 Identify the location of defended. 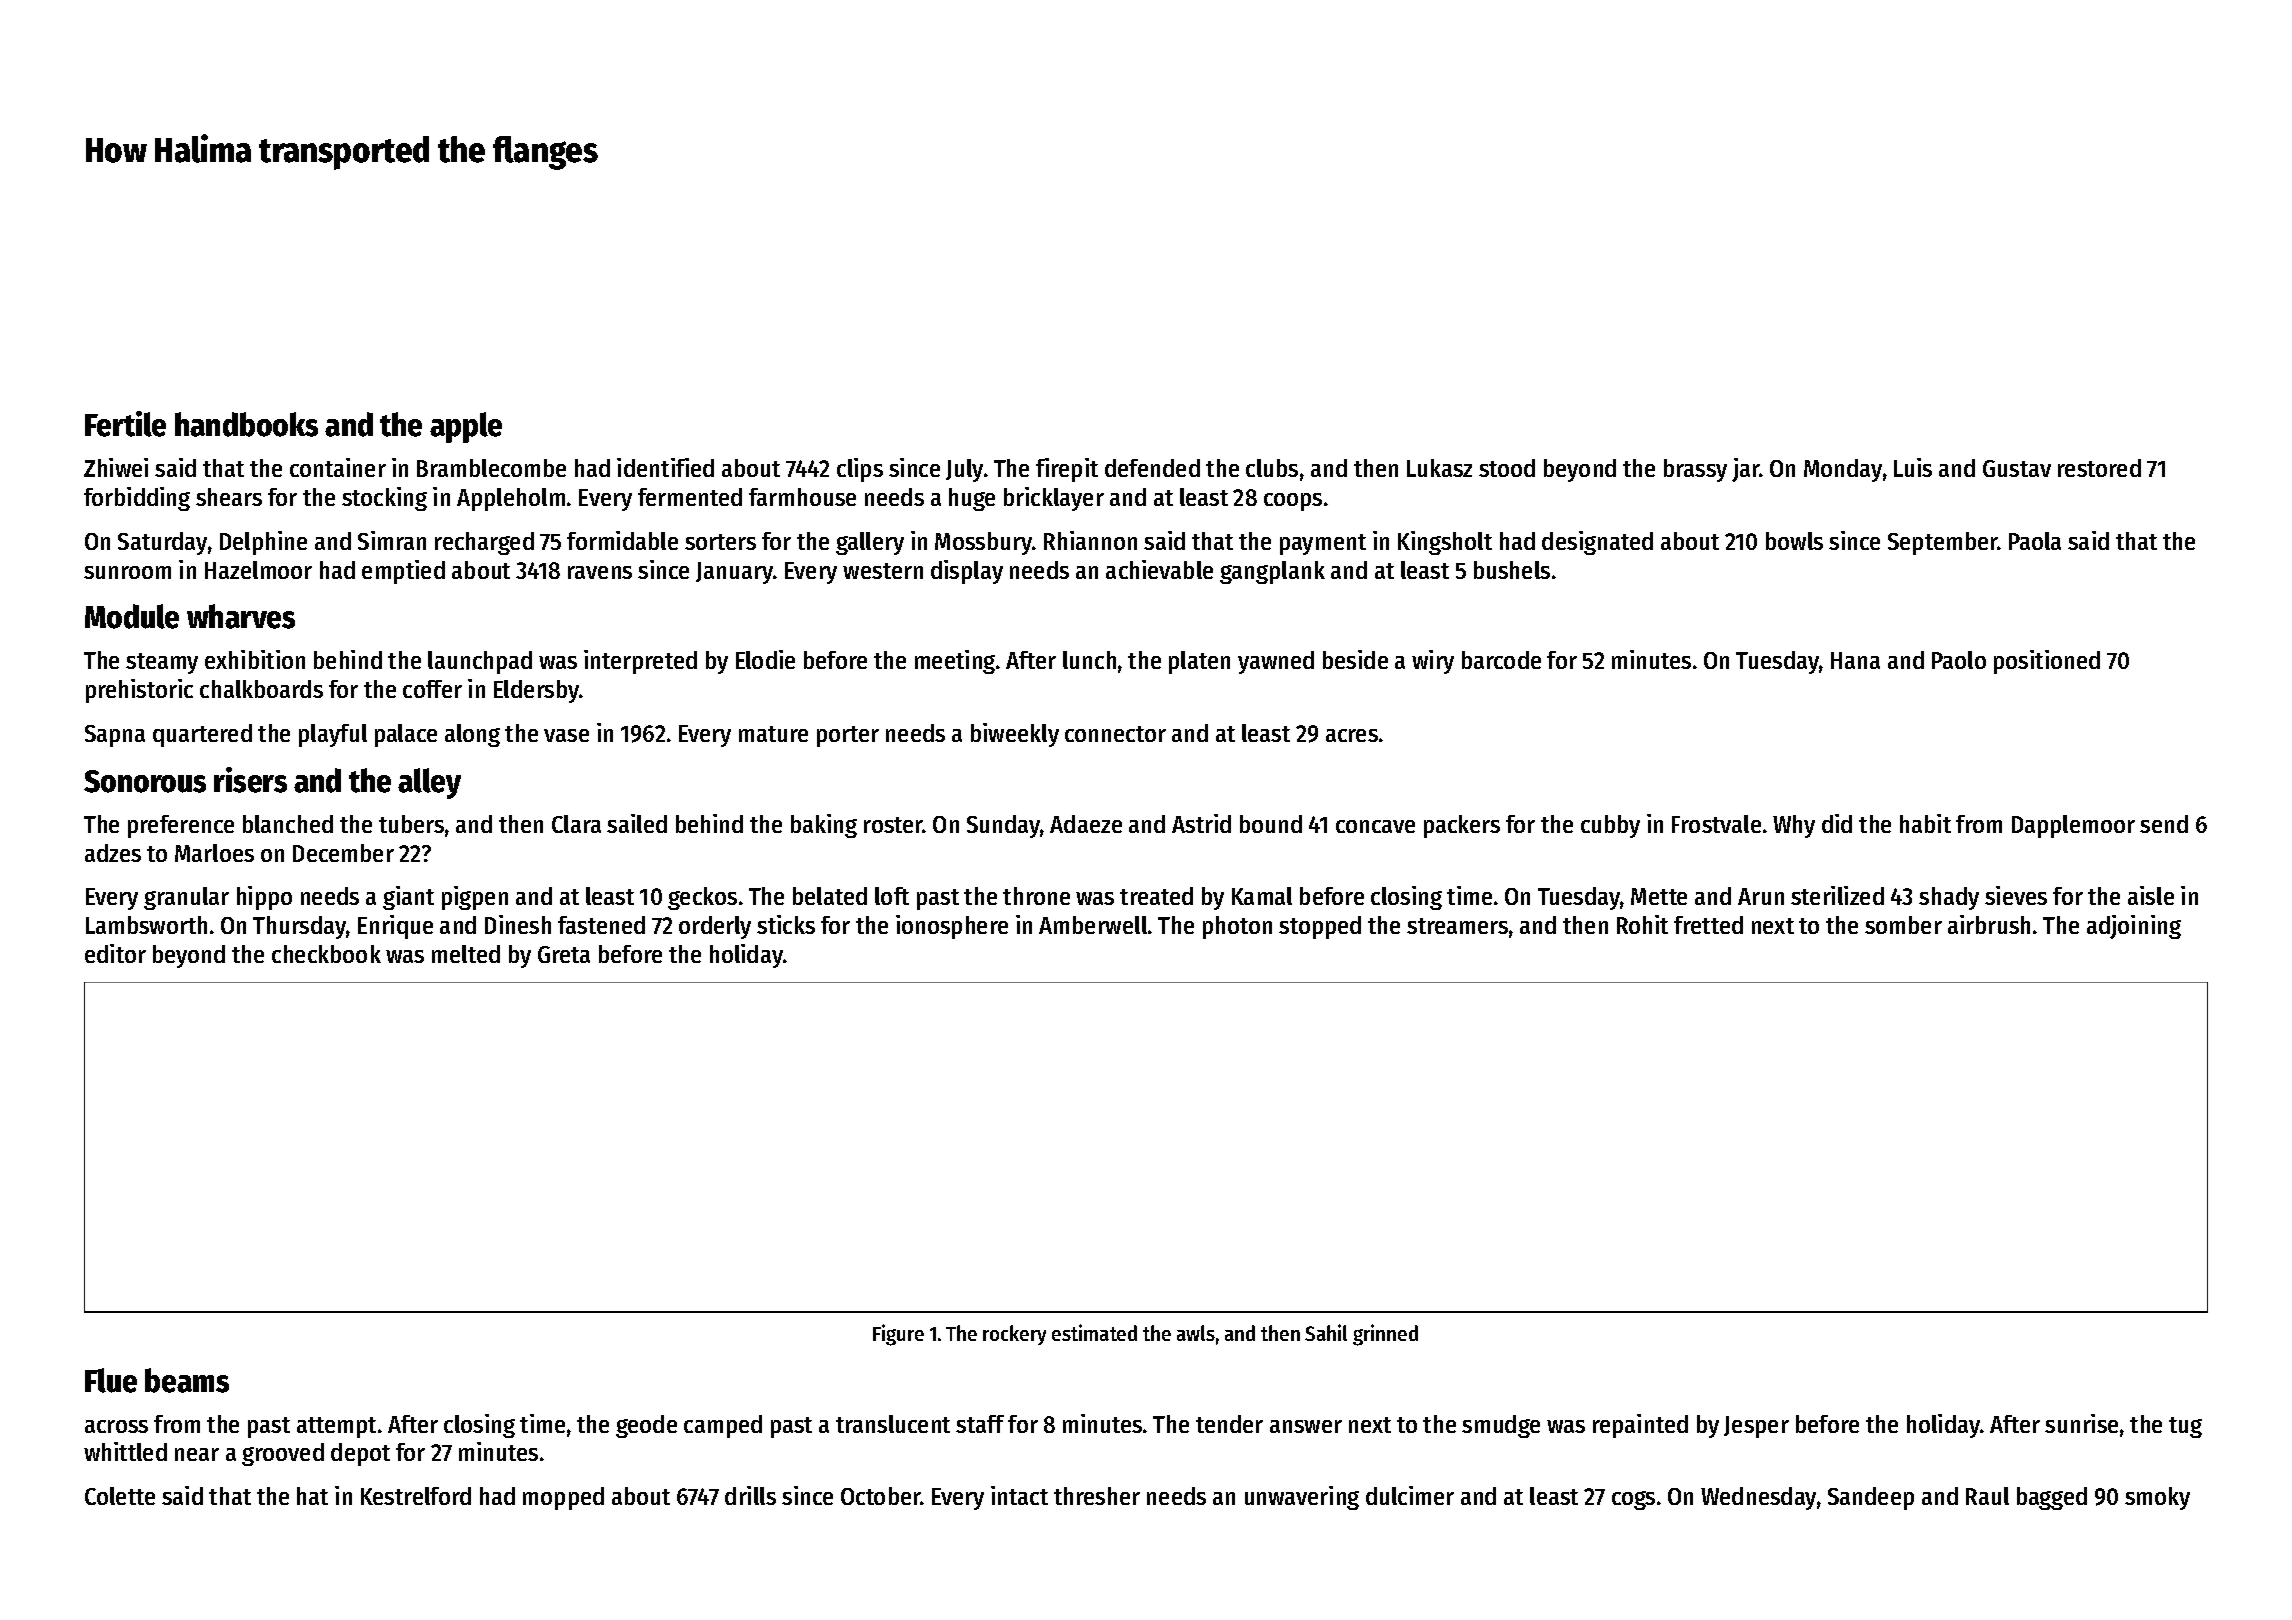
(1152, 468).
